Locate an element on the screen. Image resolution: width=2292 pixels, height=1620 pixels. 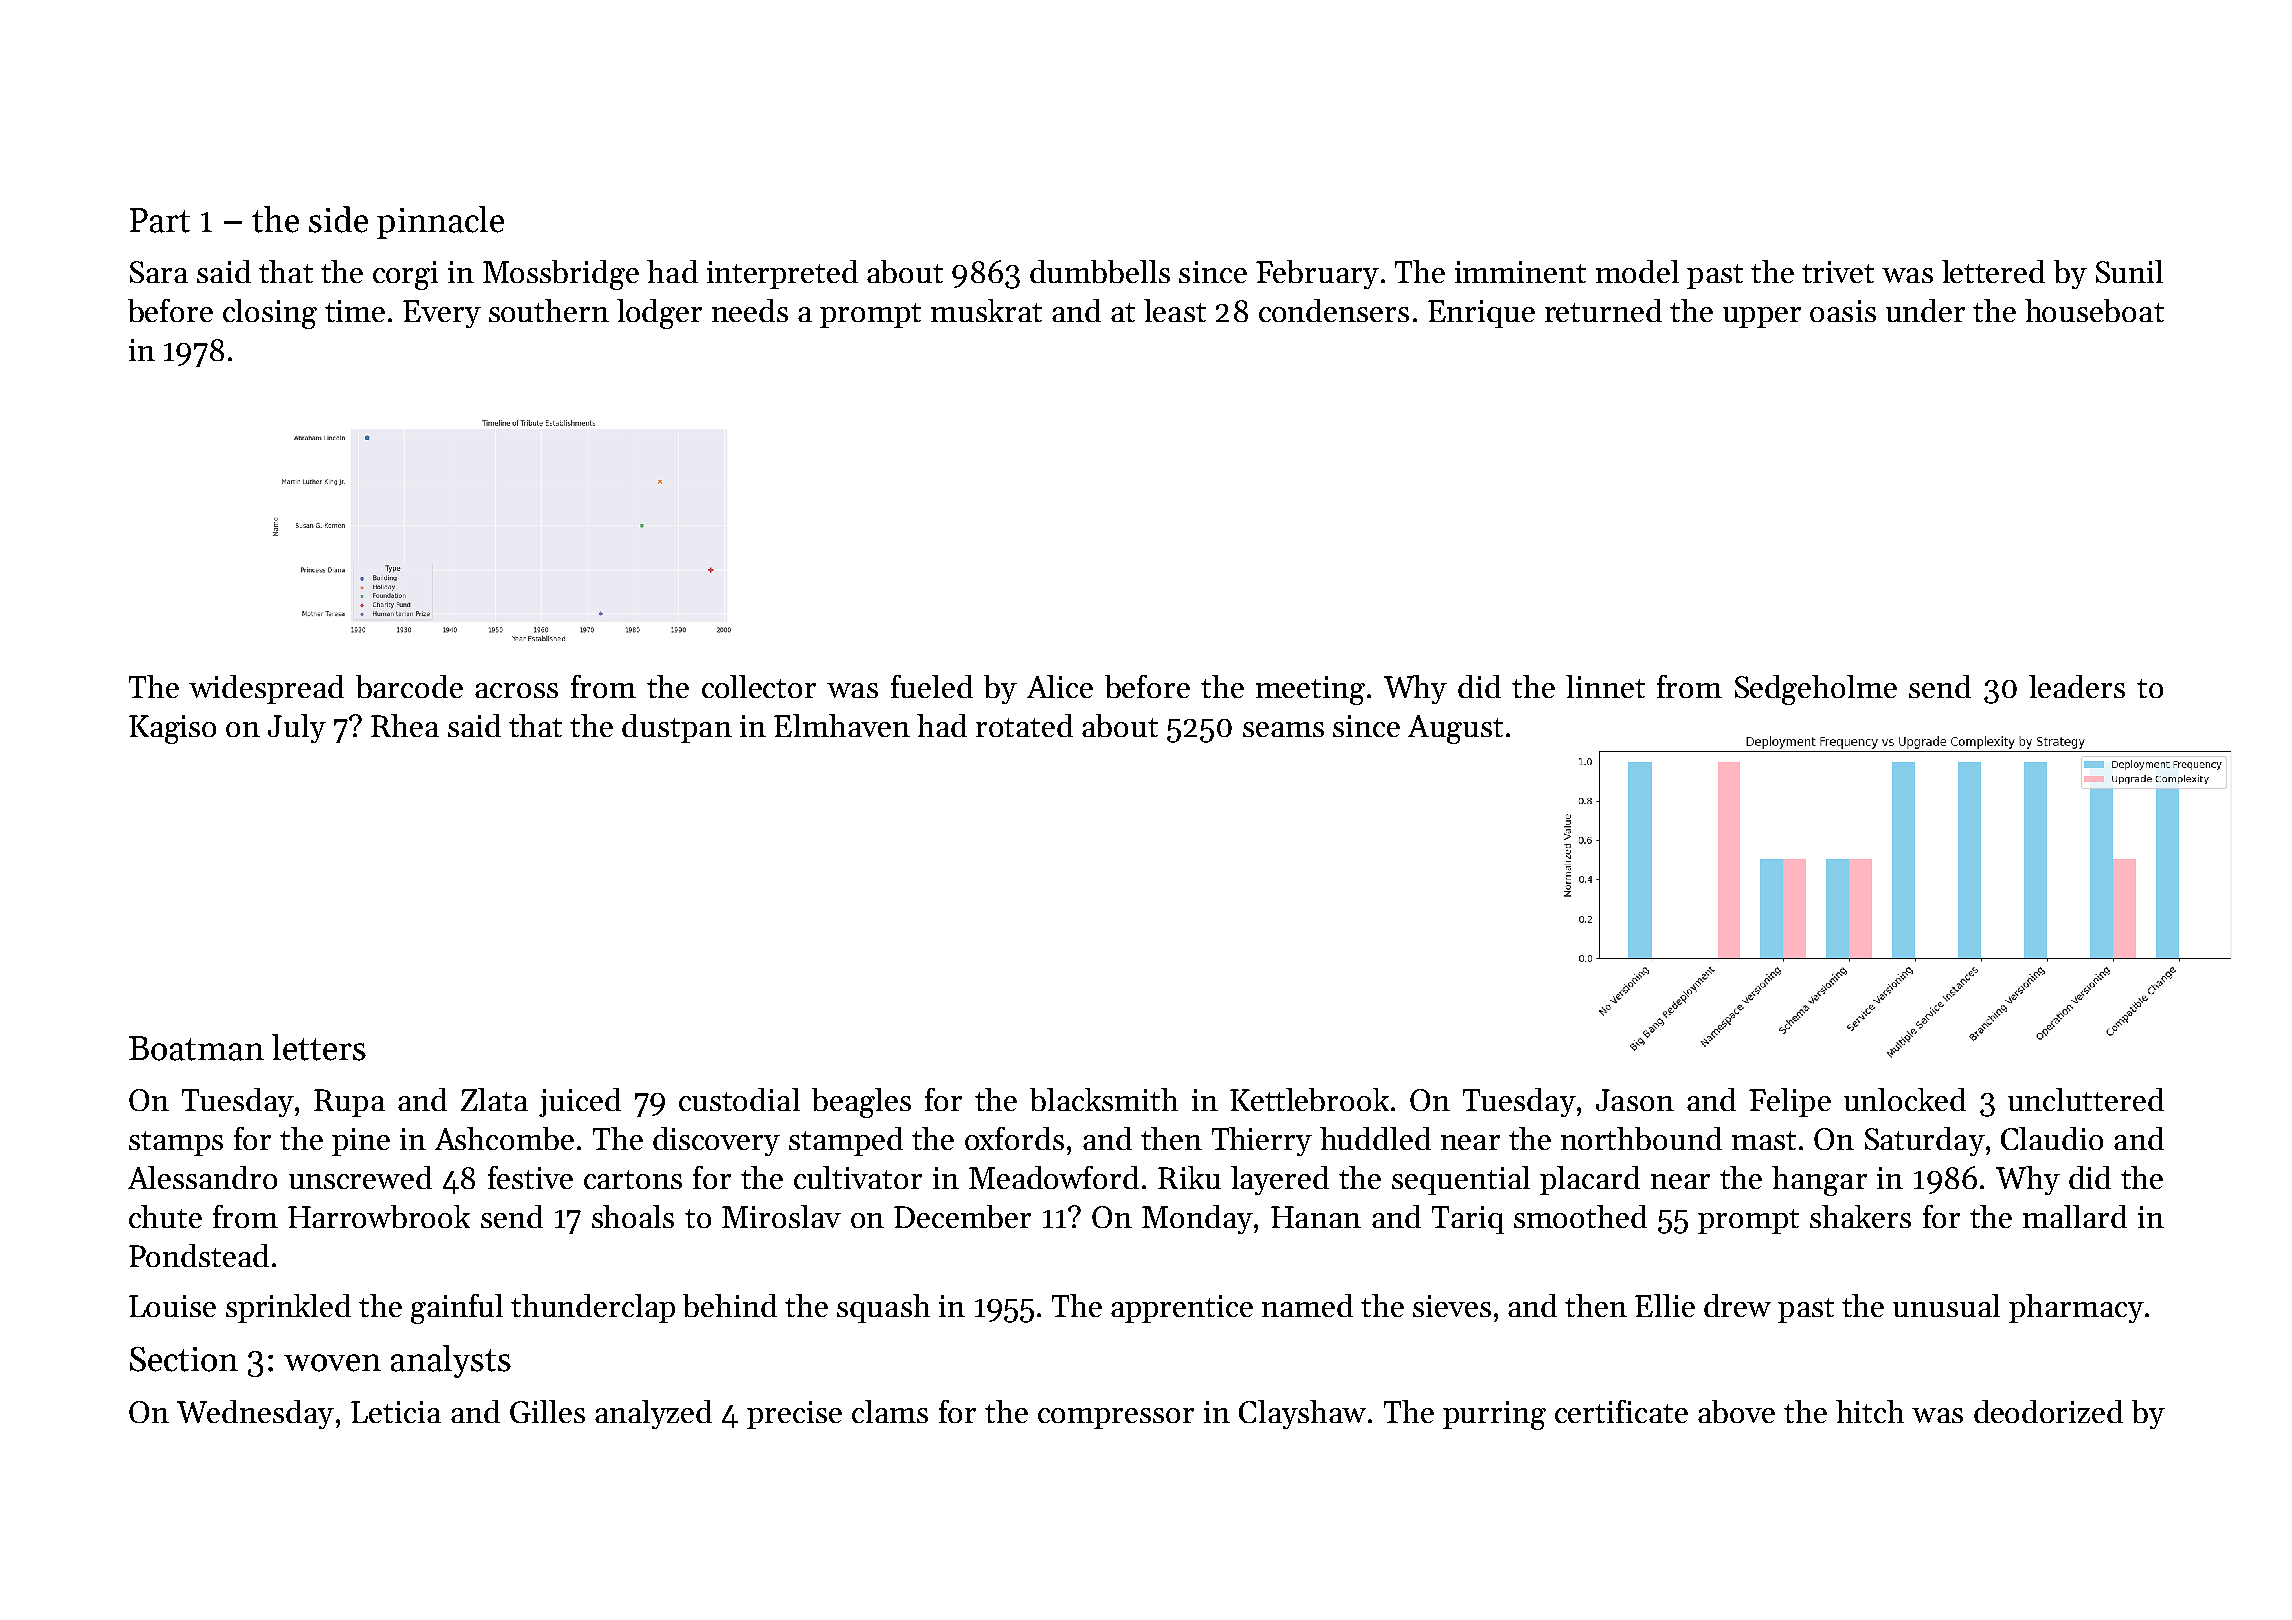
pinnacle is located at coordinates (440, 222).
